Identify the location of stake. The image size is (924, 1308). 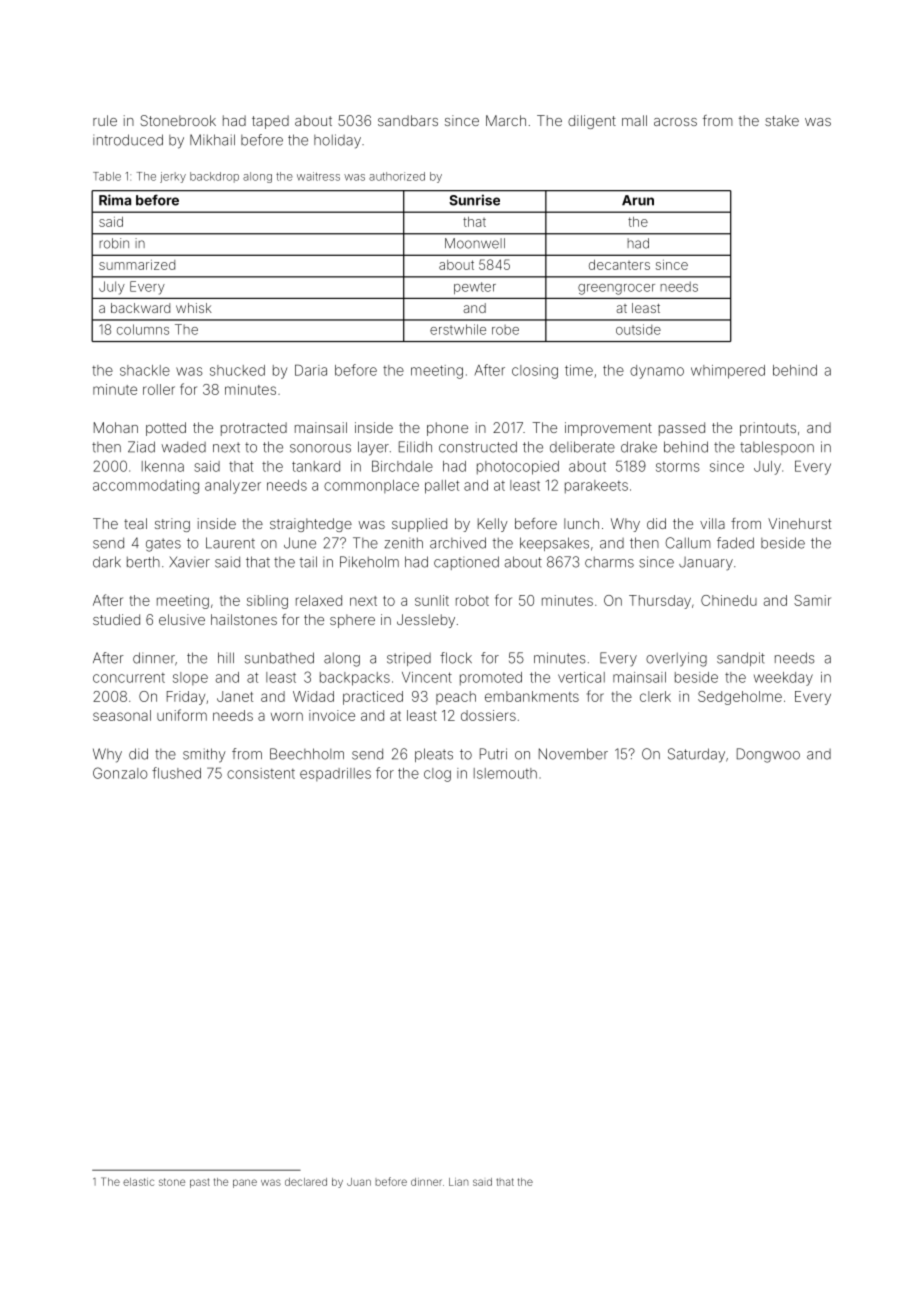
(782, 120).
